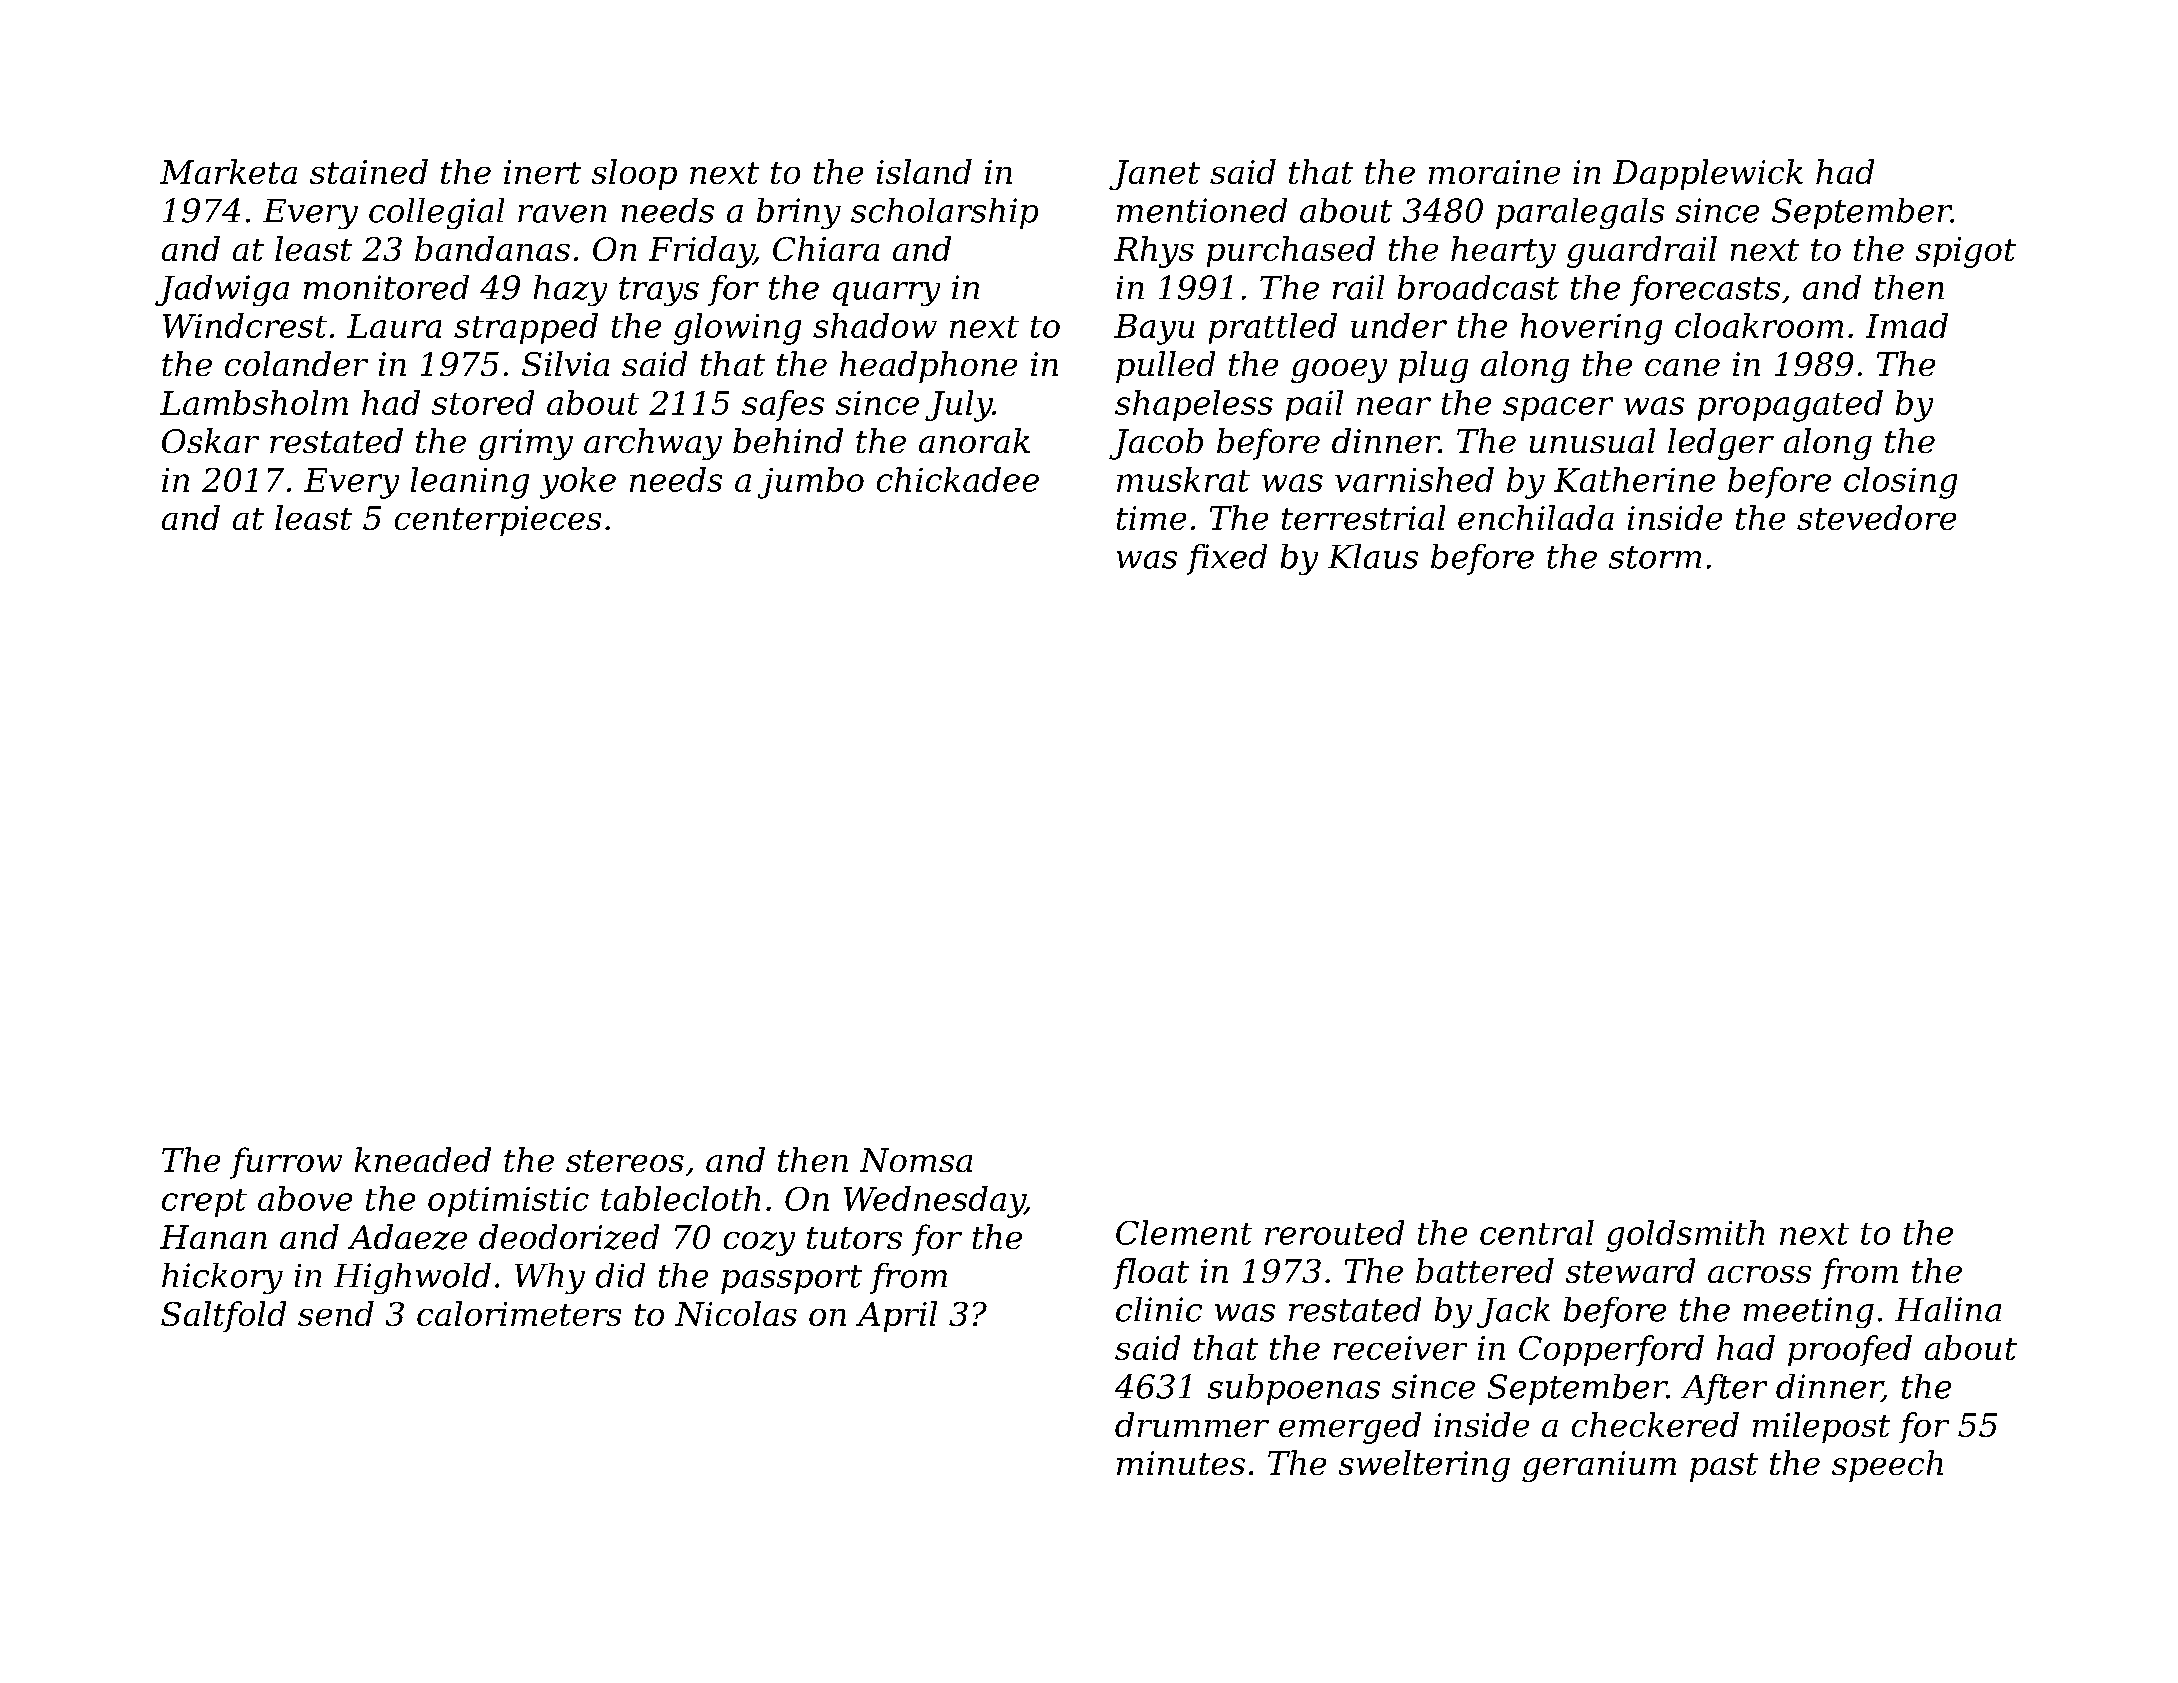 The height and width of the screenshot is (1683, 2178). What do you see at coordinates (1655, 557) in the screenshot?
I see `storm` at bounding box center [1655, 557].
